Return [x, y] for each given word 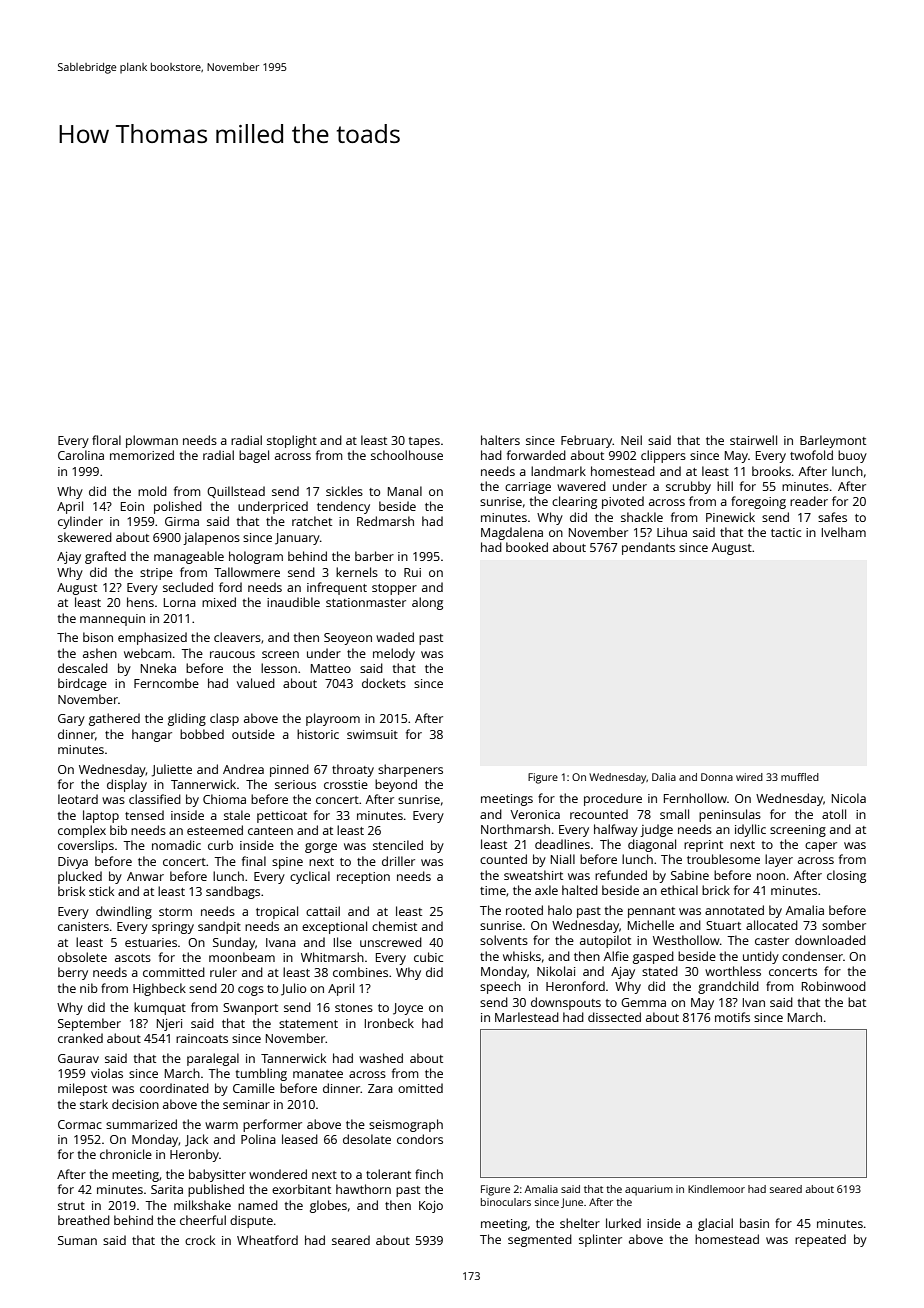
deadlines [562, 844]
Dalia [664, 777]
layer [779, 860]
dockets [384, 683]
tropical [277, 912]
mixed [219, 602]
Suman [77, 1240]
